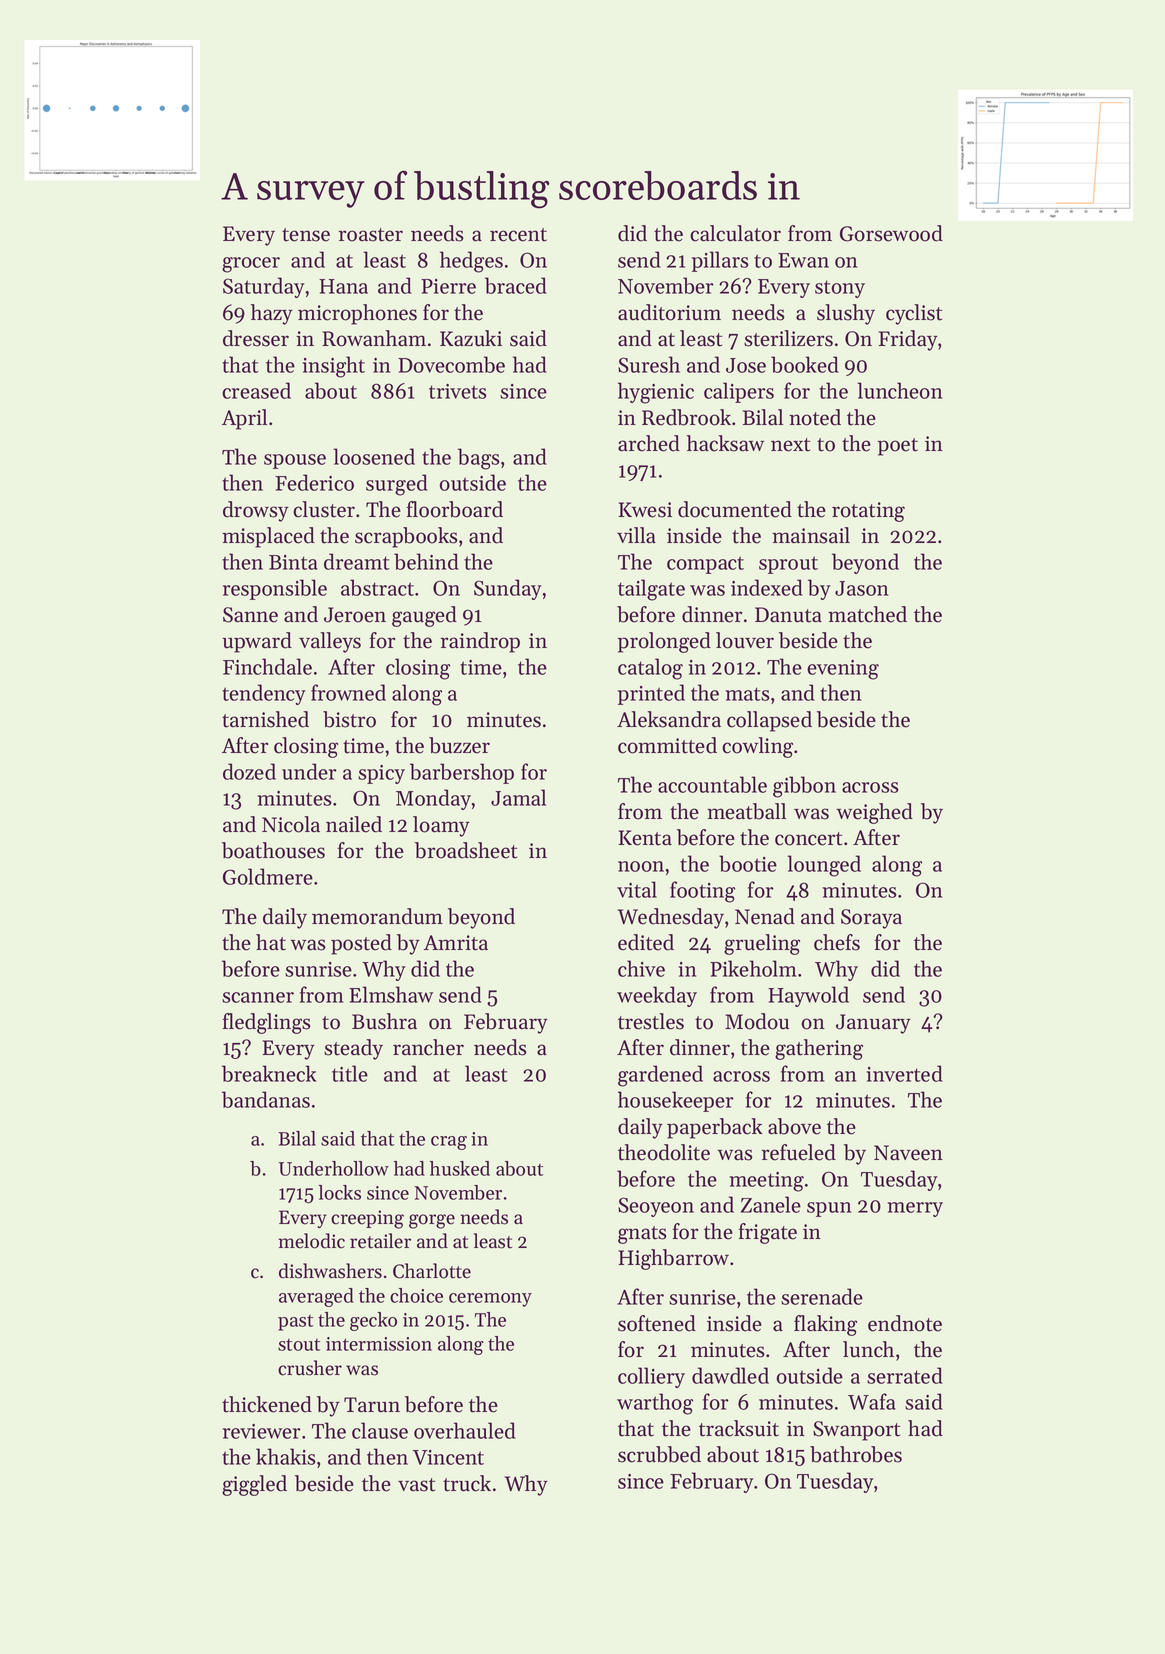 This screenshot has height=1654, width=1165. I want to click on Kazuki, so click(471, 338).
